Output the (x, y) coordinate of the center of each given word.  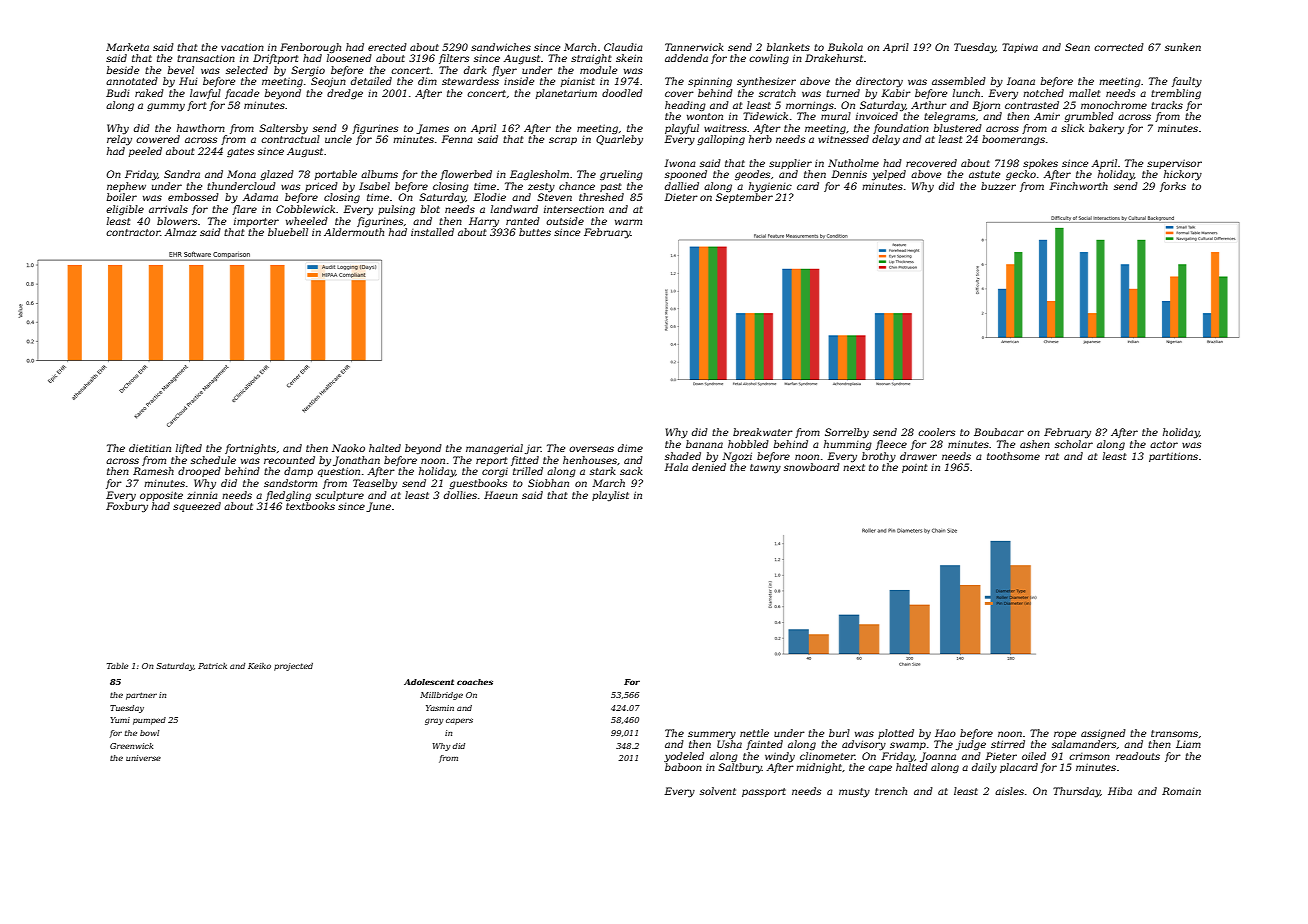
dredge (345, 94)
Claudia (623, 47)
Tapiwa (1020, 48)
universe (143, 758)
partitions (1173, 457)
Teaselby (375, 484)
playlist (610, 496)
